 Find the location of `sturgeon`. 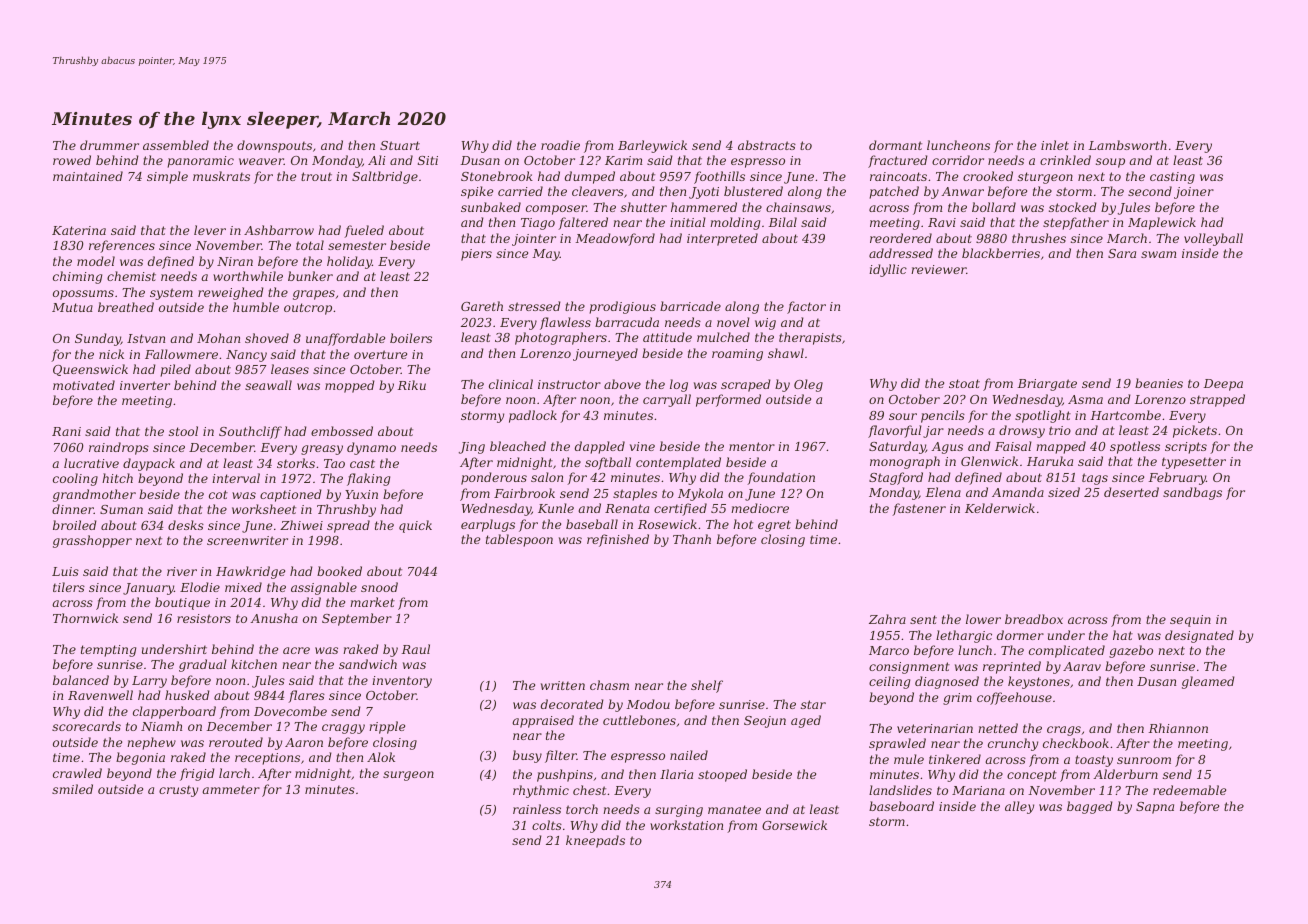

sturgeon is located at coordinates (1045, 178).
